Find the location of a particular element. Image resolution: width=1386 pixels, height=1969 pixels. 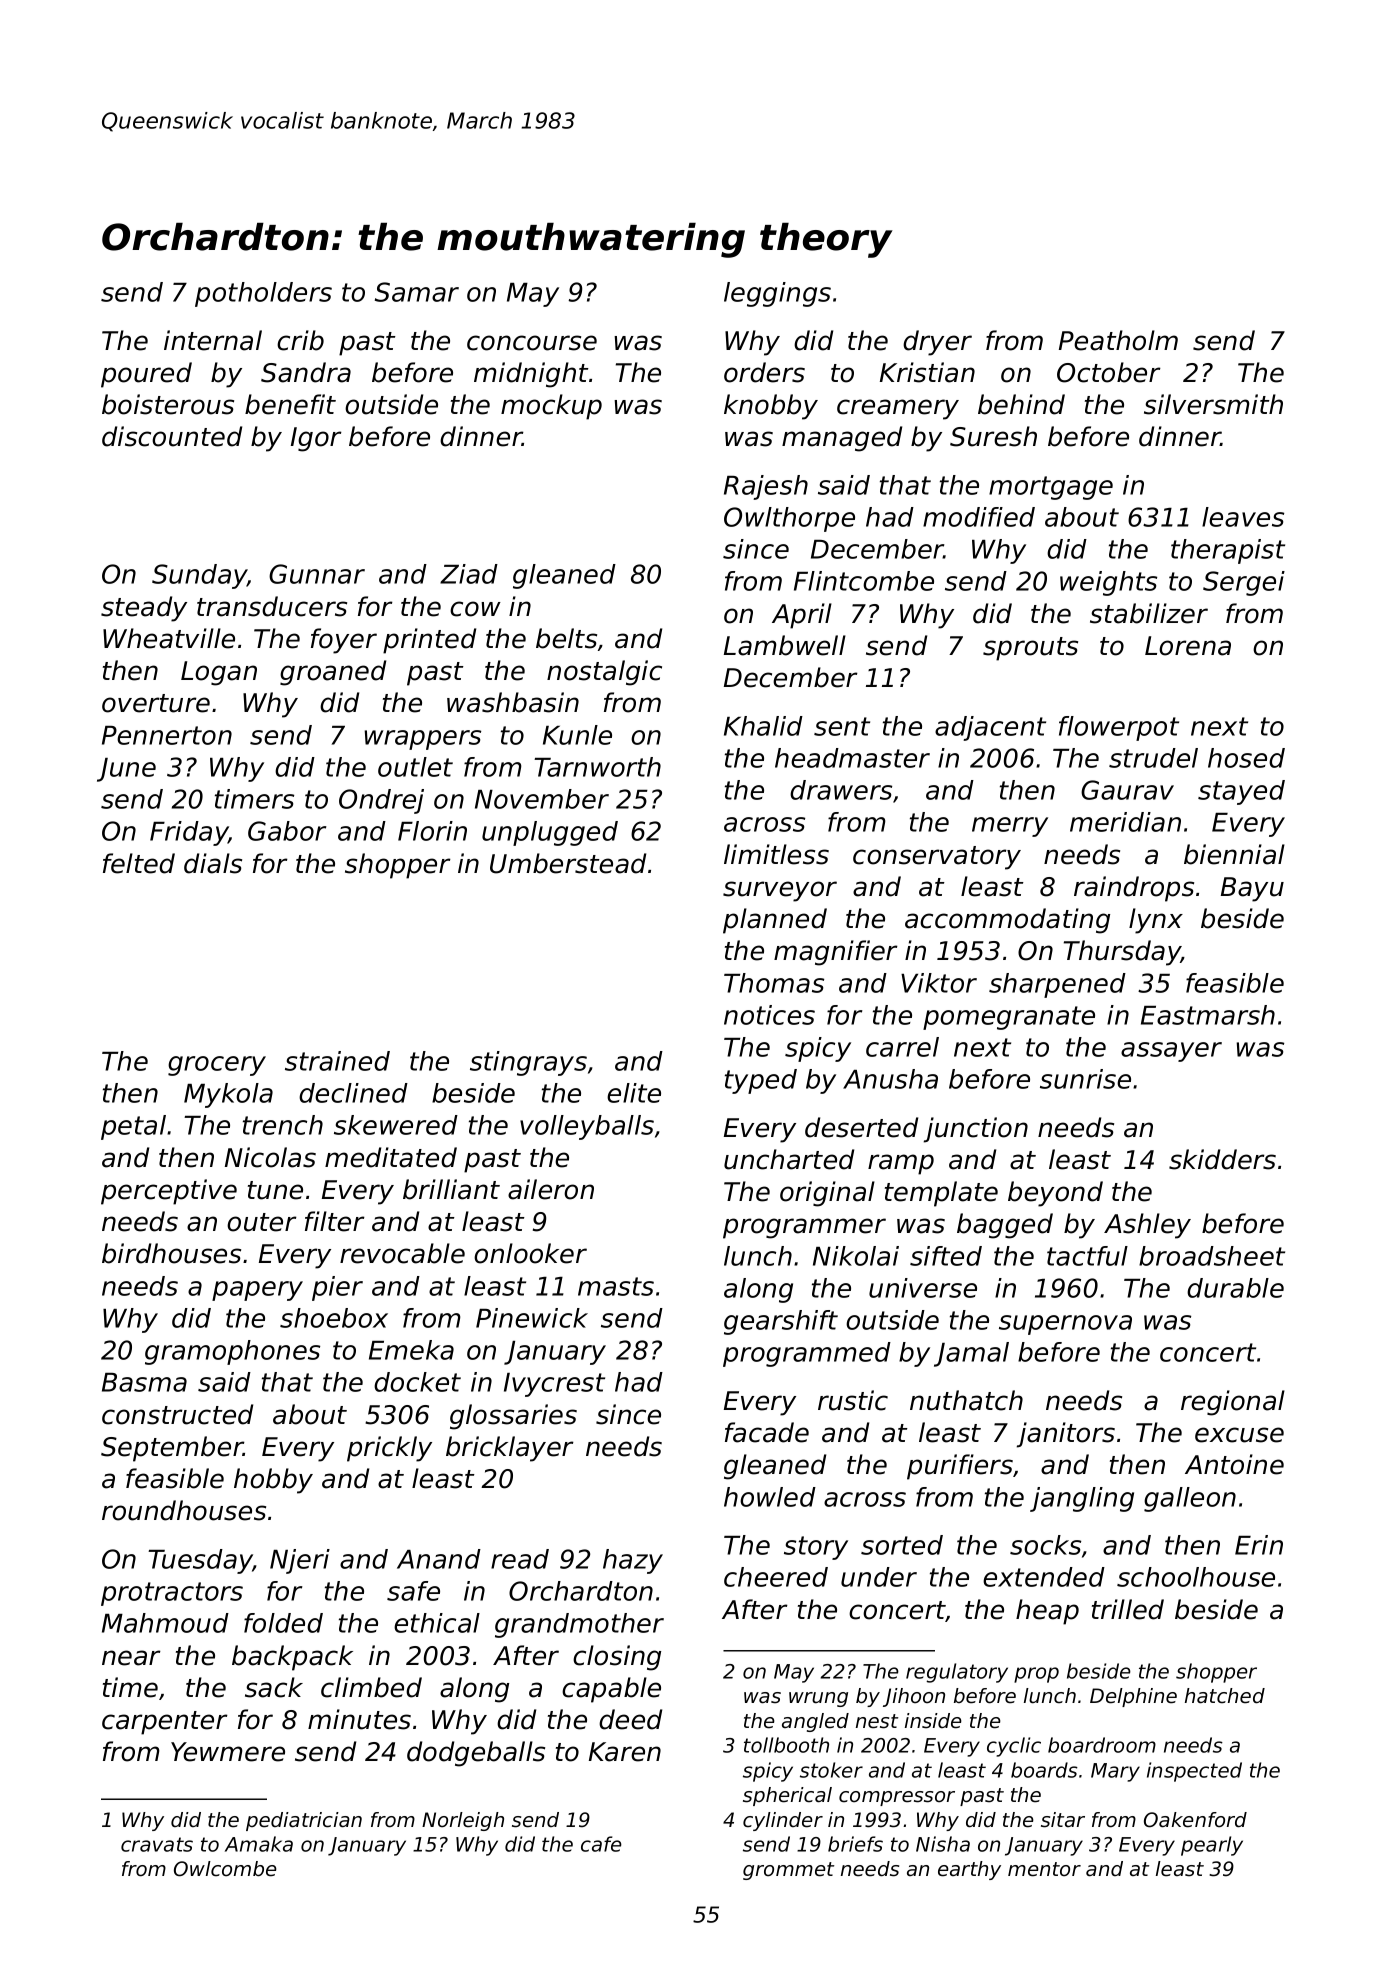

durable is located at coordinates (1235, 1288).
